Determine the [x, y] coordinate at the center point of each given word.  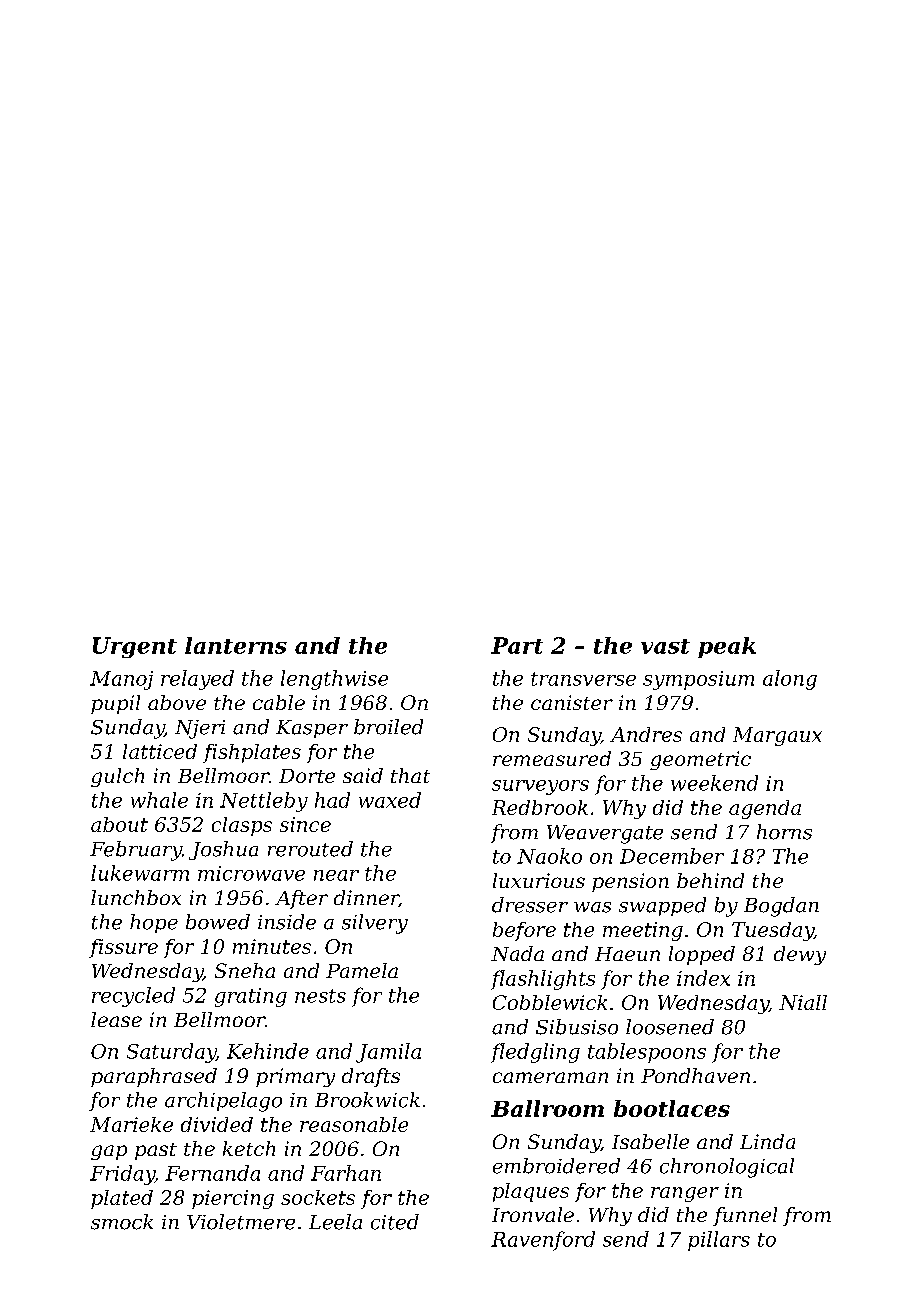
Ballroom [547, 1108]
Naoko [549, 856]
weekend [714, 783]
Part [517, 645]
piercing [233, 1199]
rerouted [310, 849]
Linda [767, 1141]
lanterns [236, 645]
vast [665, 646]
